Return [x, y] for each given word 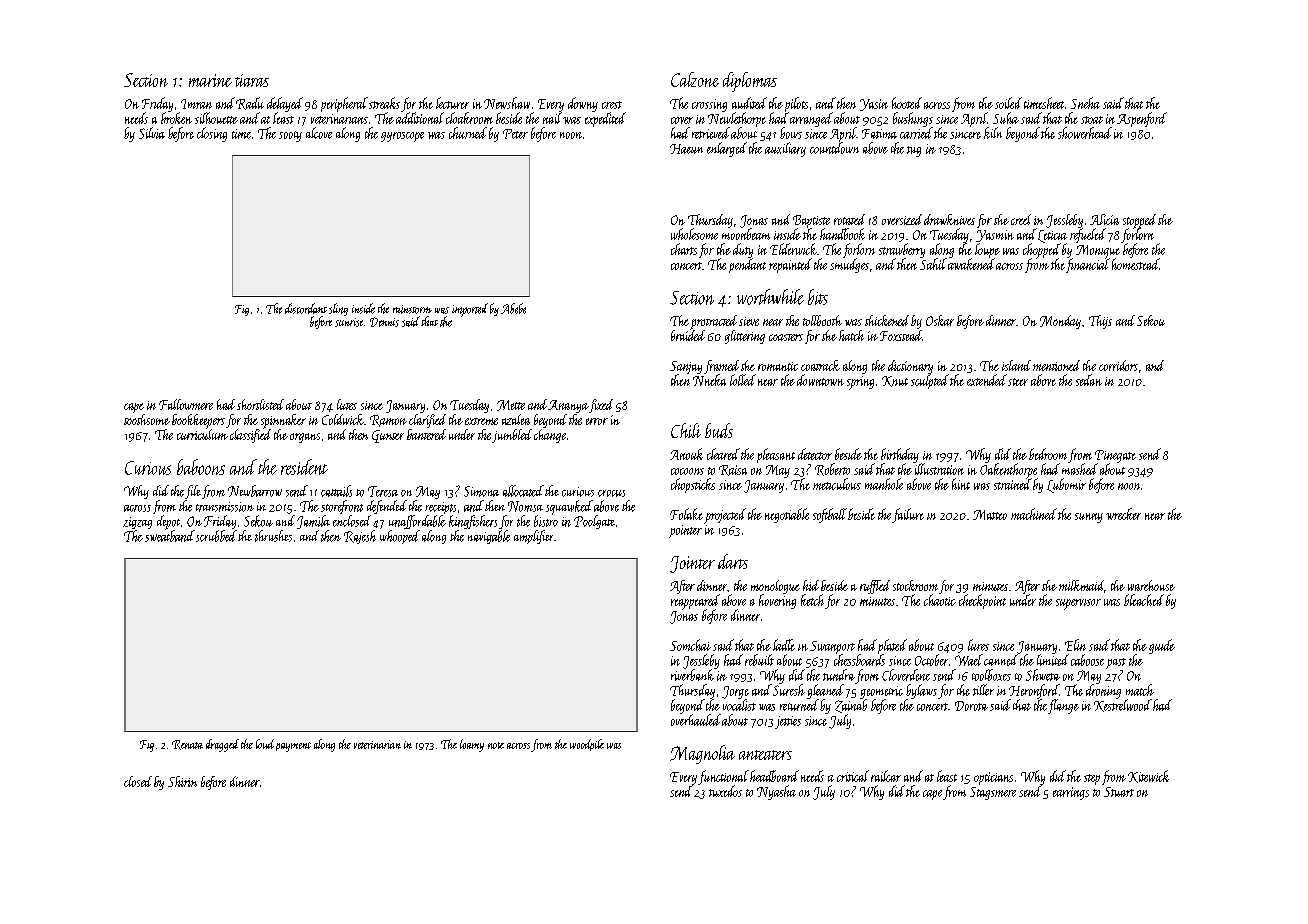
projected [725, 516]
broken [176, 118]
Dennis [384, 322]
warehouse [1151, 585]
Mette [511, 405]
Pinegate [1115, 456]
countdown [834, 148]
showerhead [1085, 133]
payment [293, 747]
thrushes [273, 536]
